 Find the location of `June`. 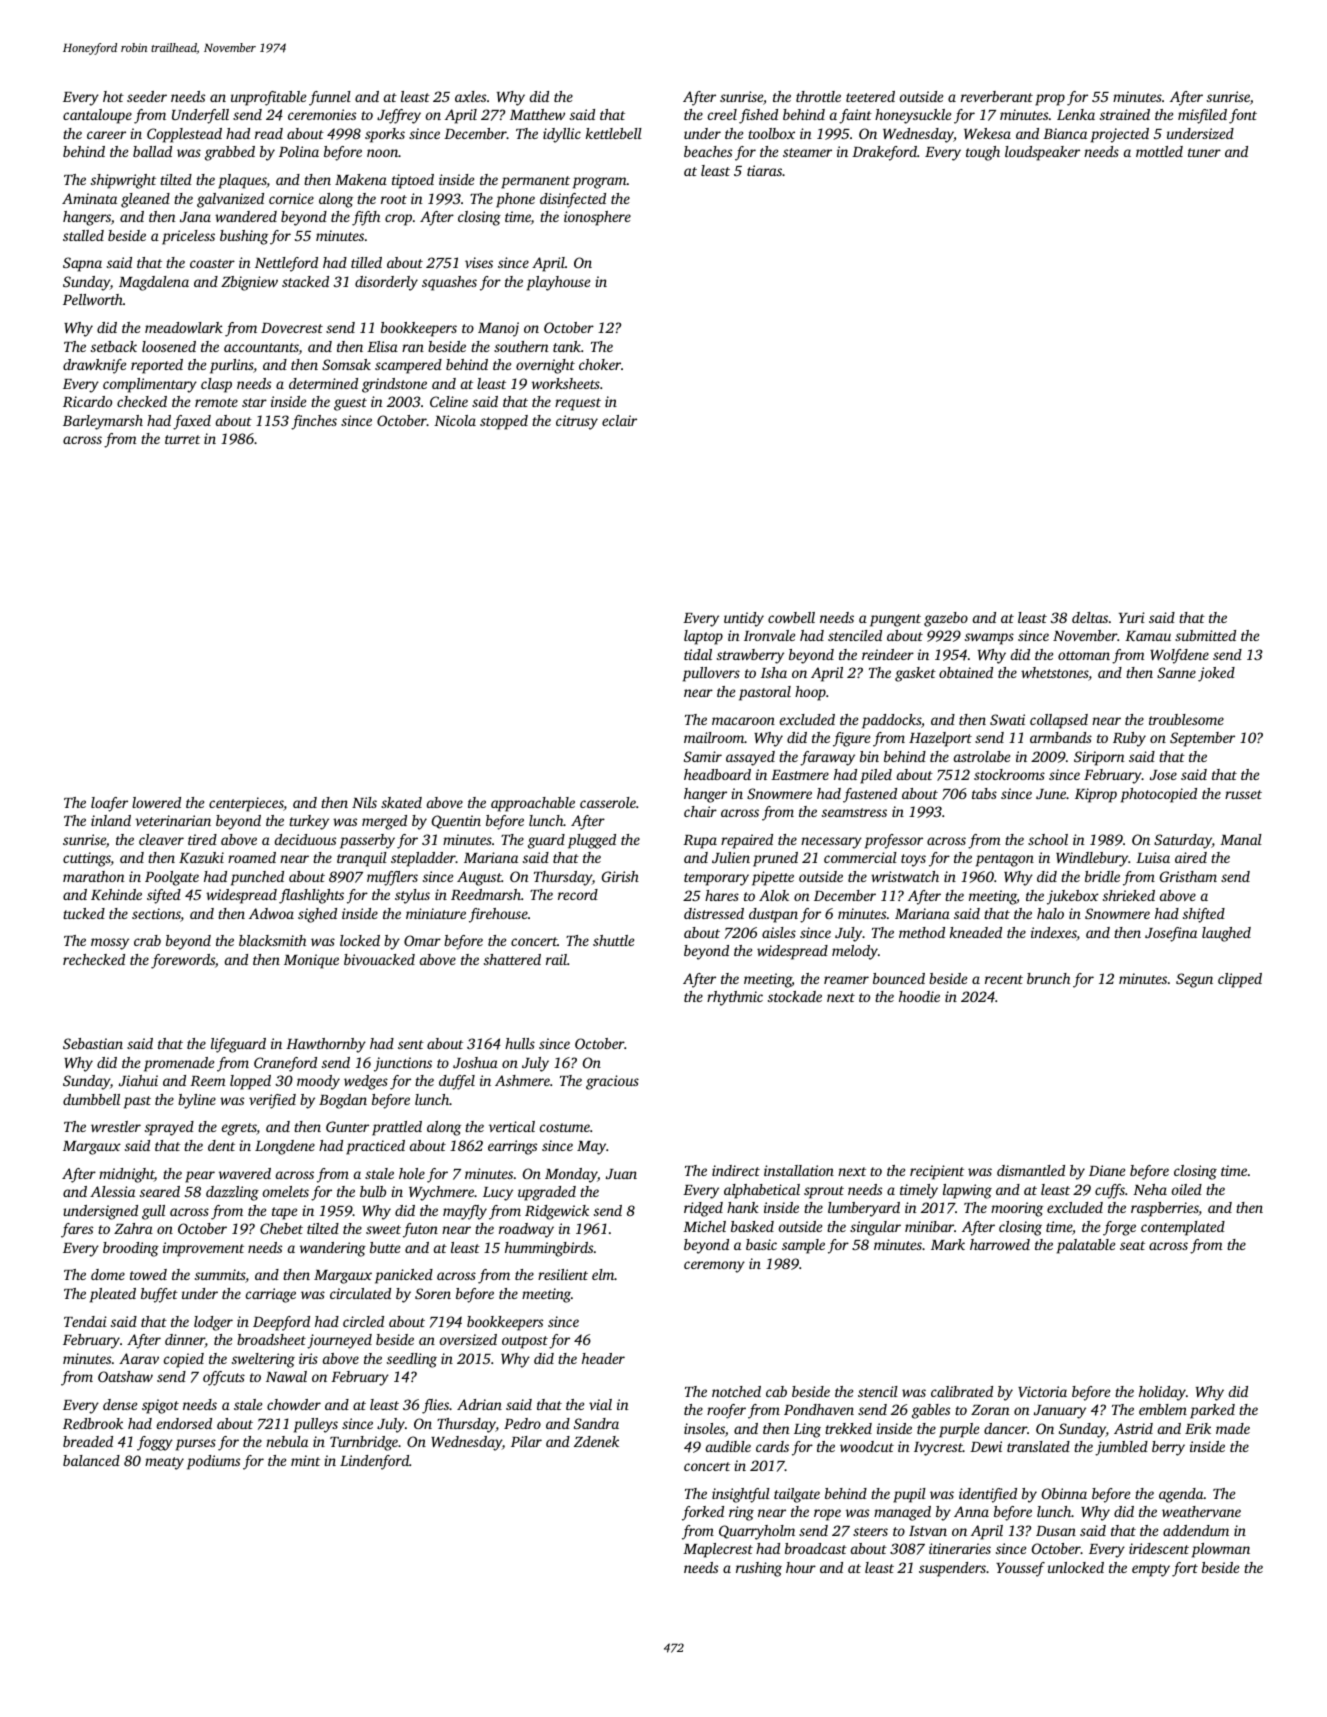

June is located at coordinates (1051, 794).
